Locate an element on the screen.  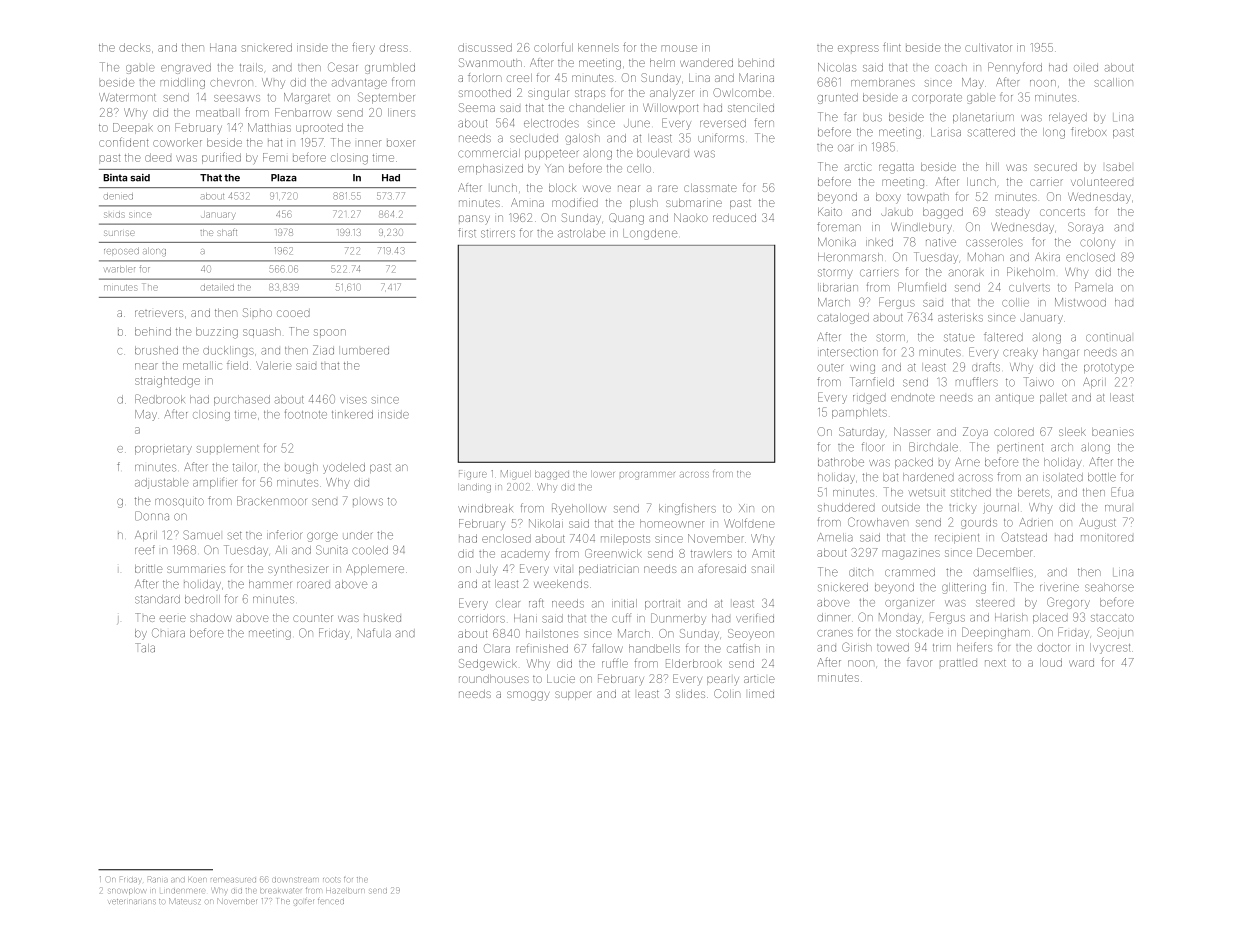
yodeled is located at coordinates (344, 468).
